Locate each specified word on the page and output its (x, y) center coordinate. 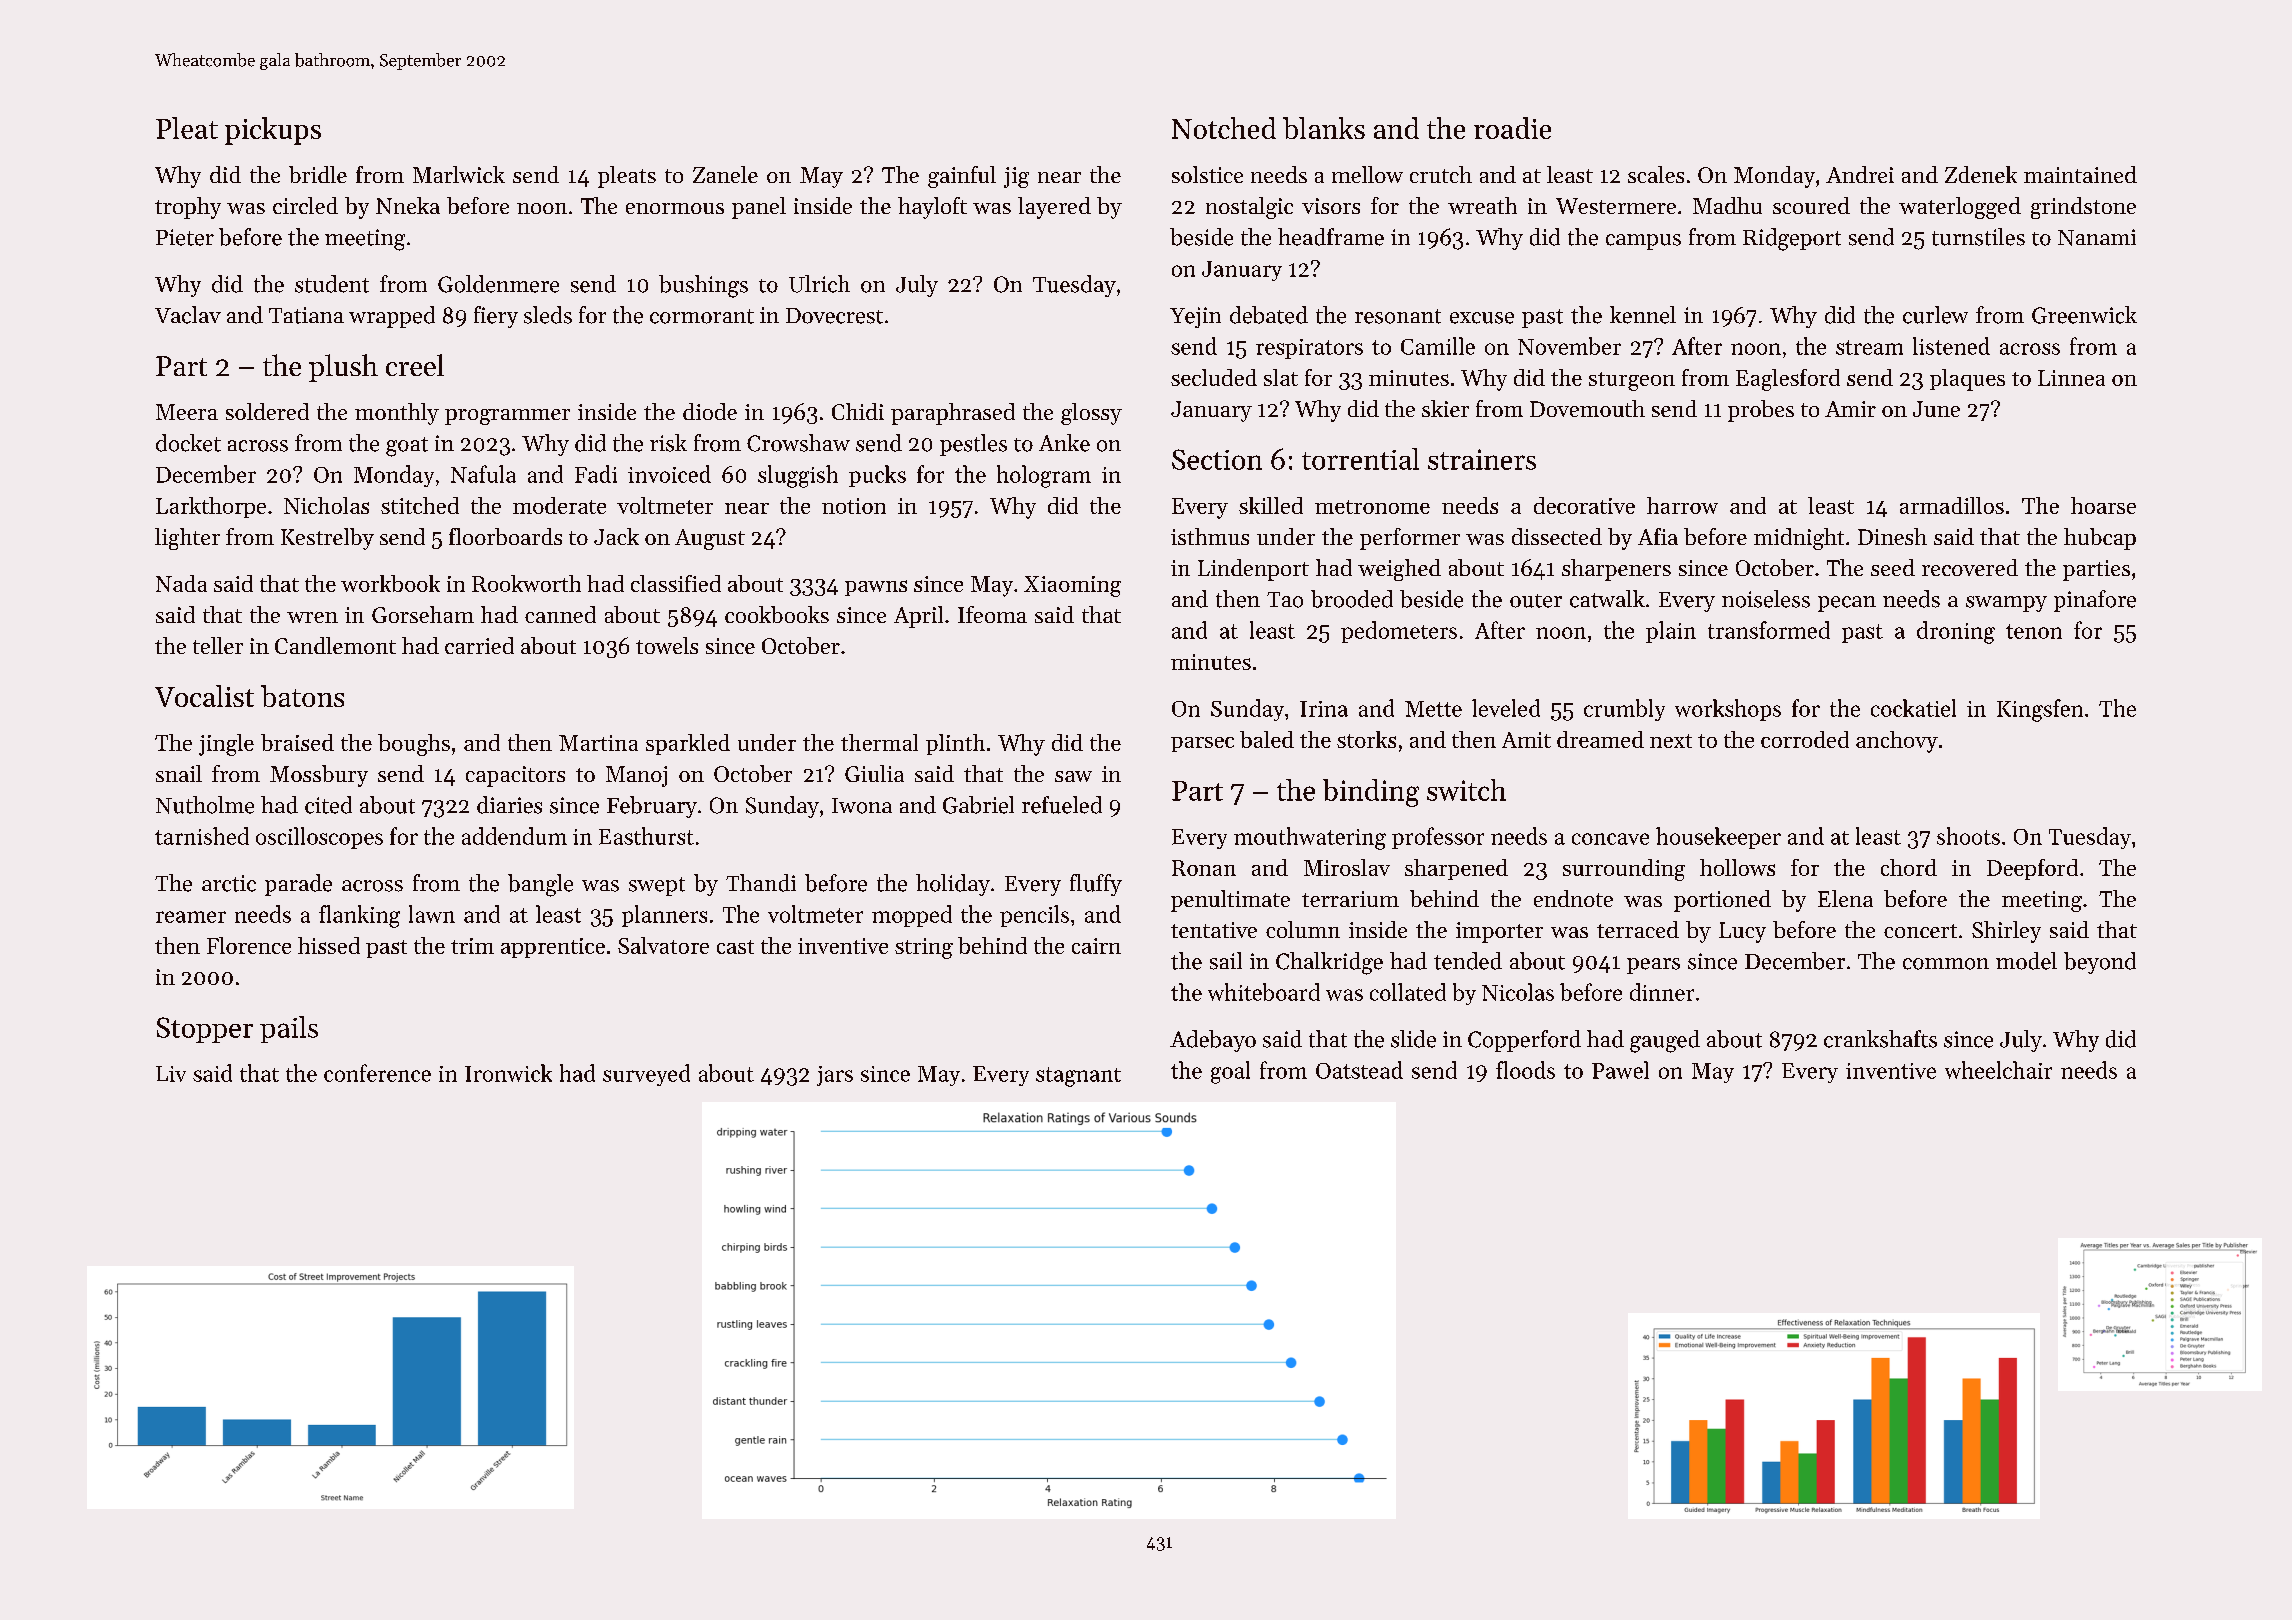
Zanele (725, 174)
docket (188, 443)
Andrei (1860, 174)
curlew (1935, 315)
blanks (1324, 128)
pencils (1034, 916)
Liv (171, 1074)
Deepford (2032, 869)
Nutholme (205, 805)
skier (1445, 408)
